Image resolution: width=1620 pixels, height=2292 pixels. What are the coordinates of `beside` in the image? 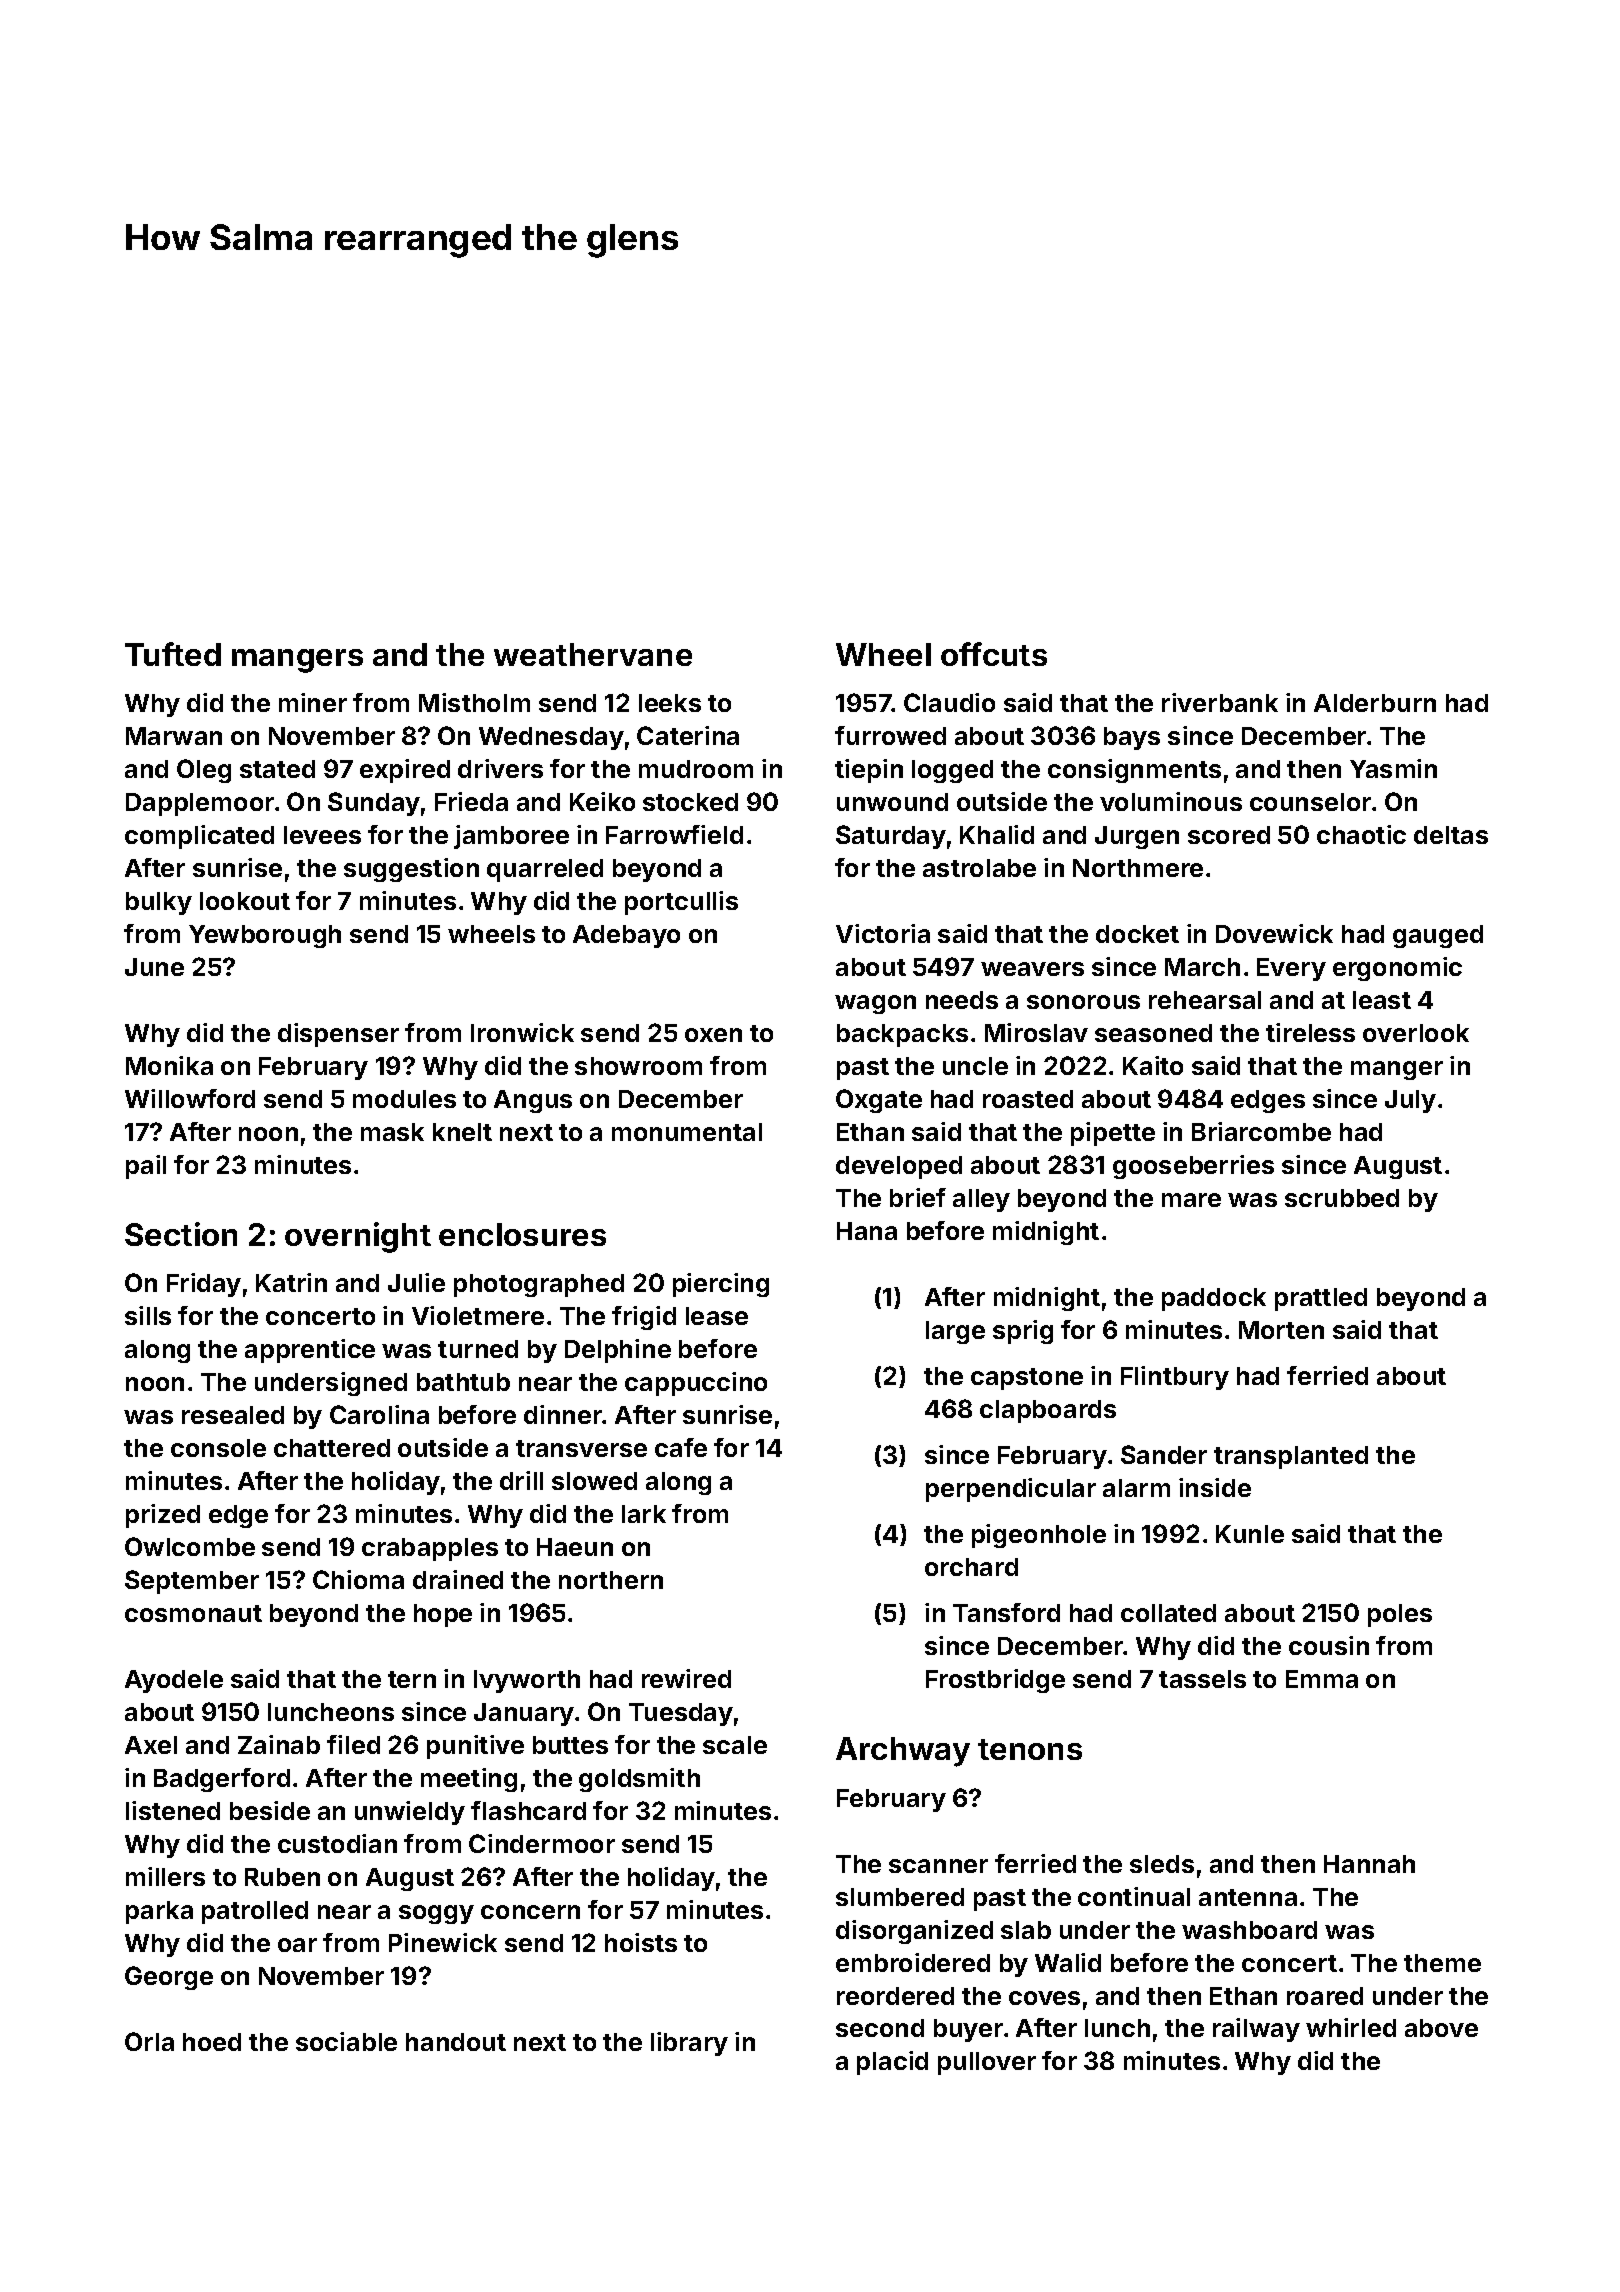 It's located at (270, 1810).
